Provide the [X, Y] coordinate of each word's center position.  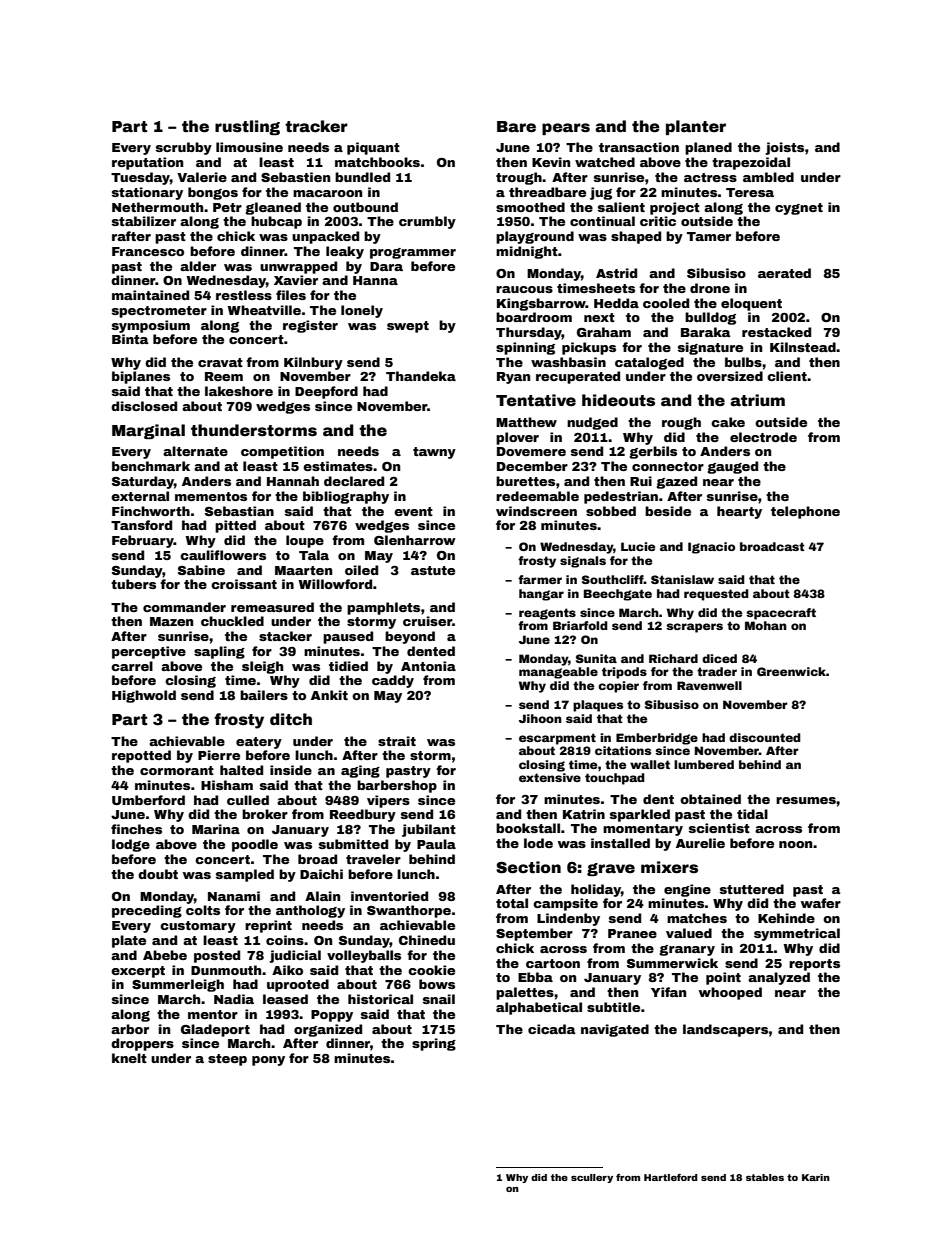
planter [696, 127]
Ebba [535, 977]
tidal [752, 814]
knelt [129, 1058]
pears [566, 129]
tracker [316, 126]
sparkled [640, 815]
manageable [558, 673]
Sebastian [239, 511]
